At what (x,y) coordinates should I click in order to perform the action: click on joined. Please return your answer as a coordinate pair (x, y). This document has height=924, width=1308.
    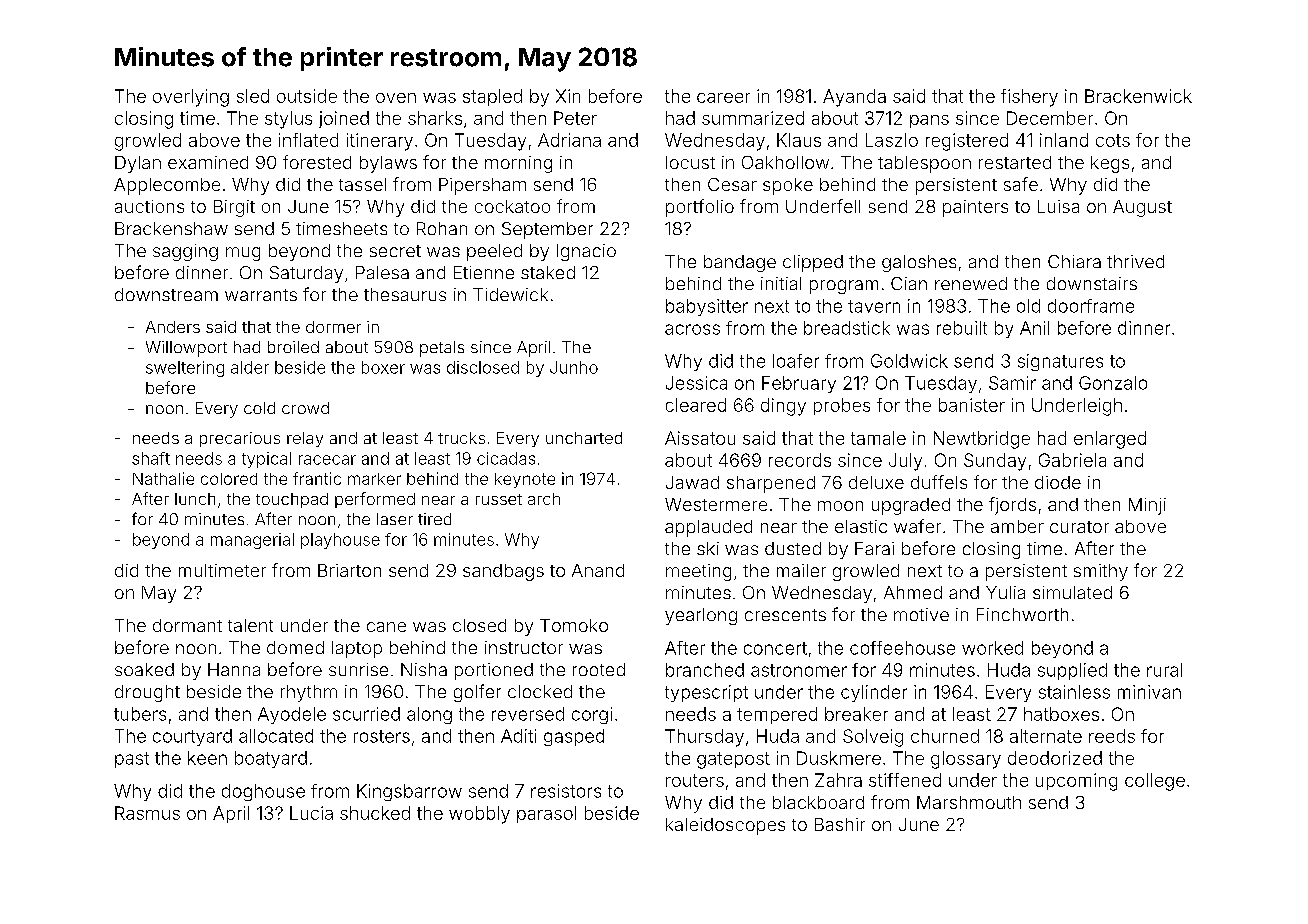
    Looking at the image, I should click on (344, 119).
